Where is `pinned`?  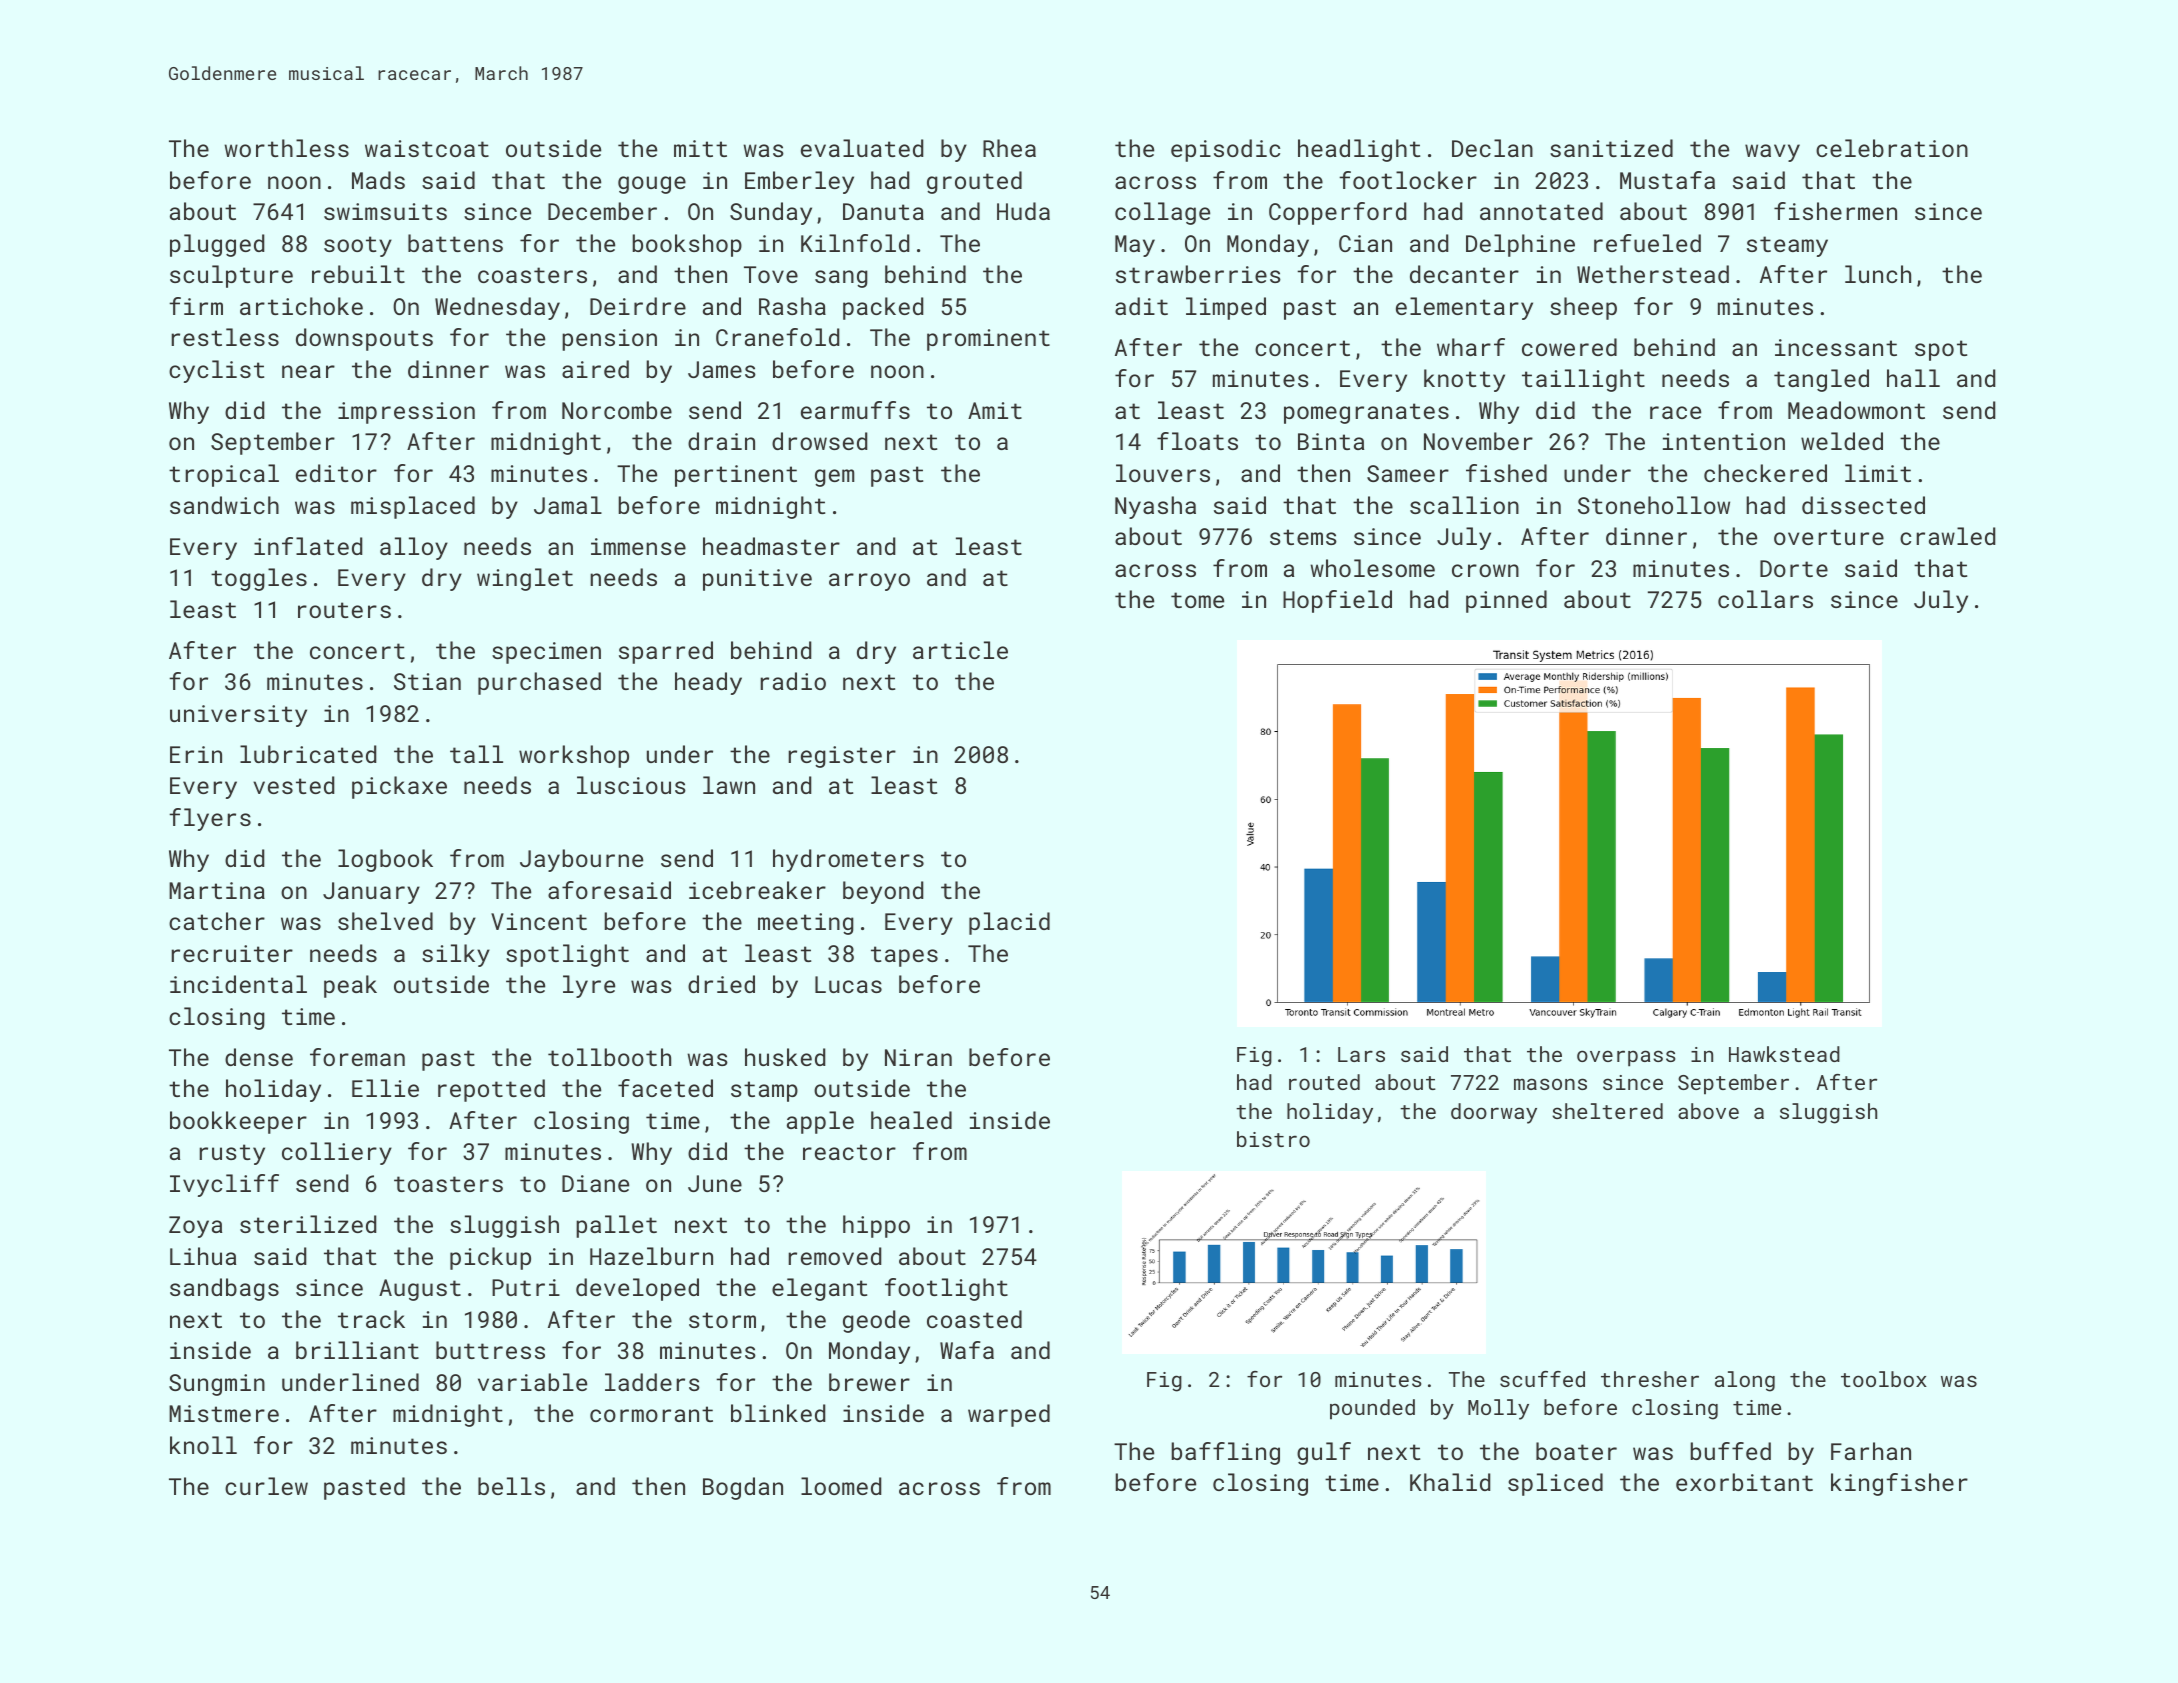
pinned is located at coordinates (1506, 601).
